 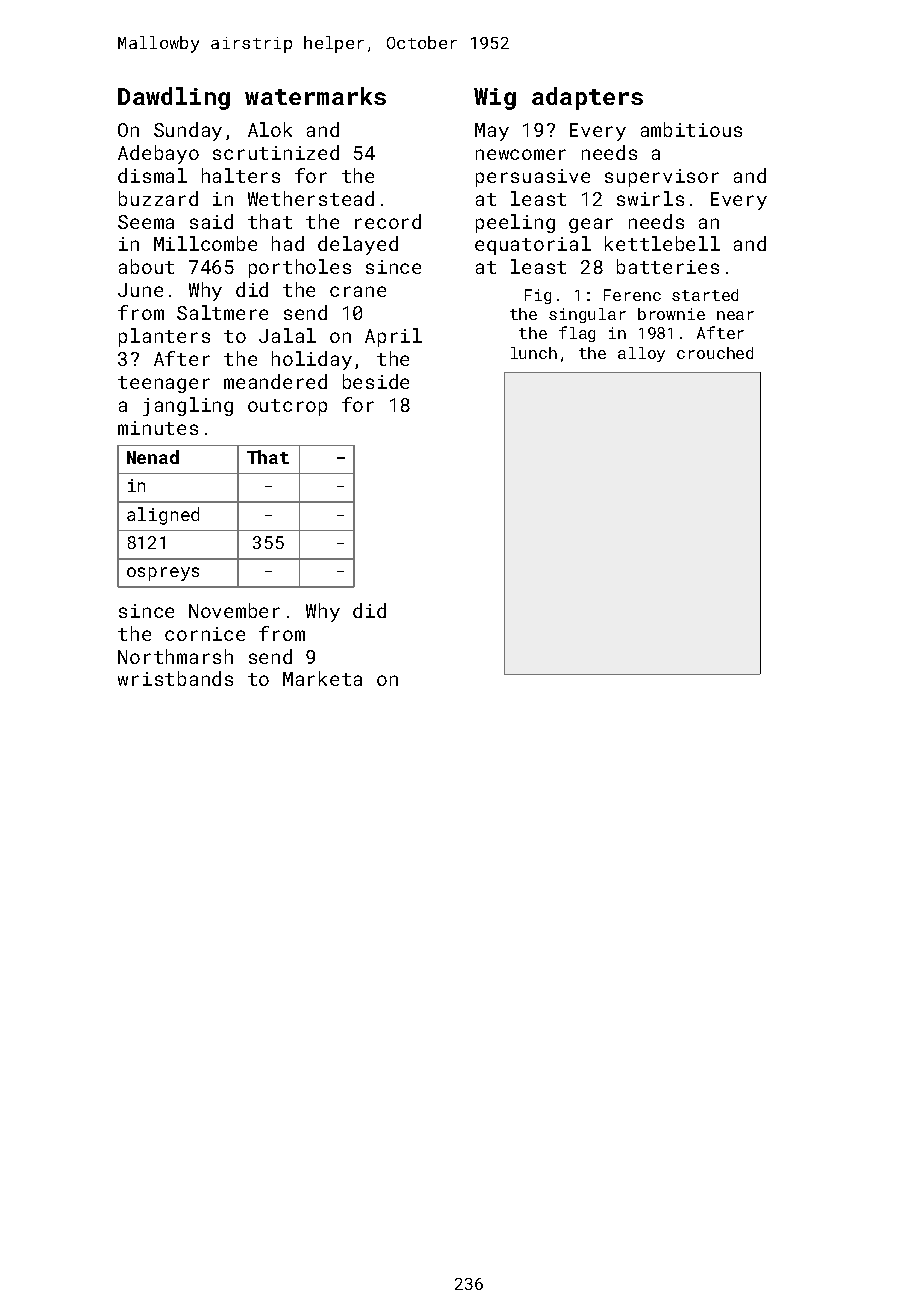 What do you see at coordinates (300, 268) in the screenshot?
I see `portholes` at bounding box center [300, 268].
